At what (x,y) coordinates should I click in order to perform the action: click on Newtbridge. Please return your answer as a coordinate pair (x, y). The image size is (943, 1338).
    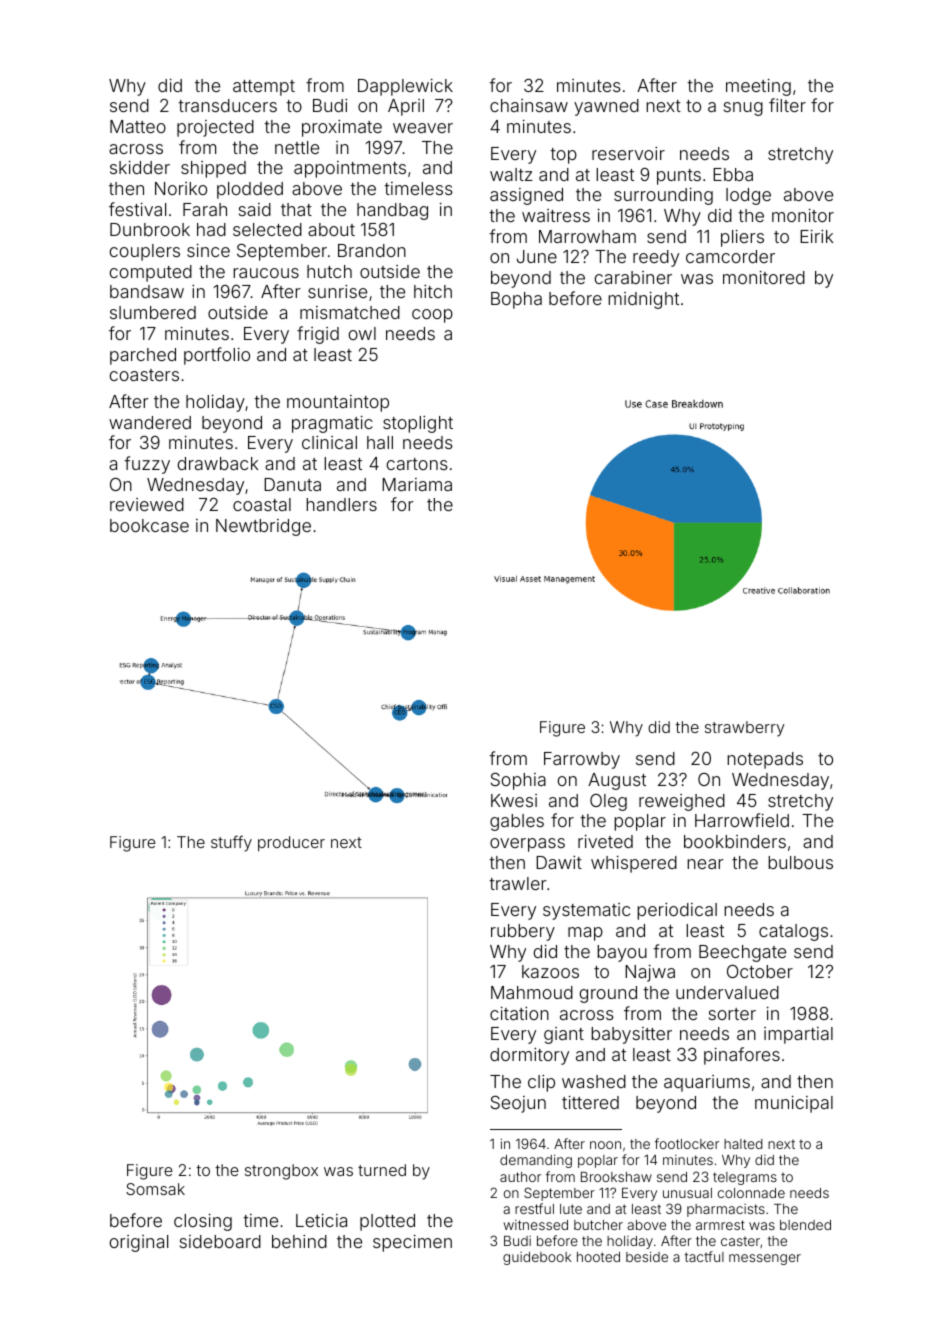
    Looking at the image, I should click on (263, 527).
